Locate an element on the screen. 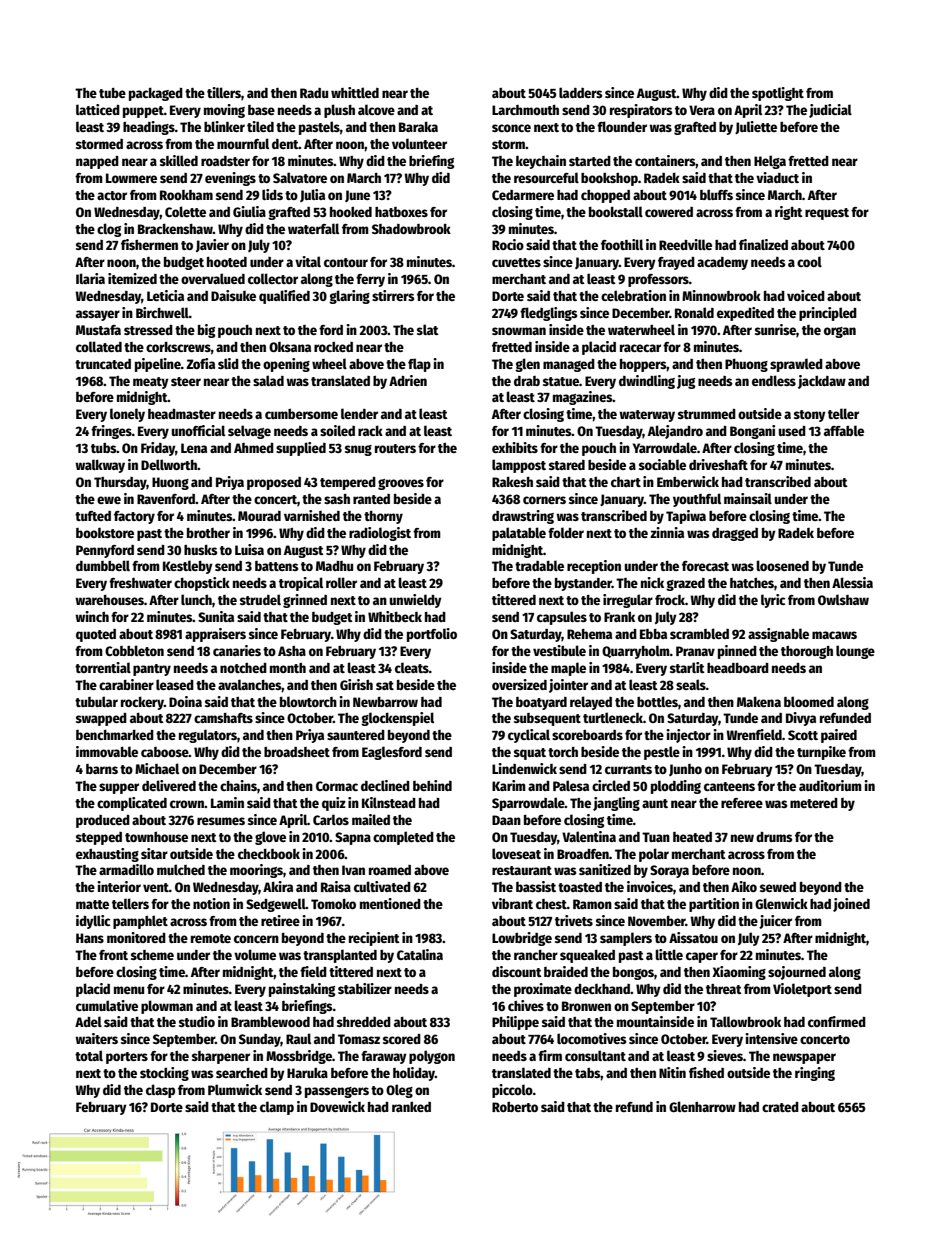 Image resolution: width=952 pixels, height=1233 pixels. whittled is located at coordinates (355, 92).
